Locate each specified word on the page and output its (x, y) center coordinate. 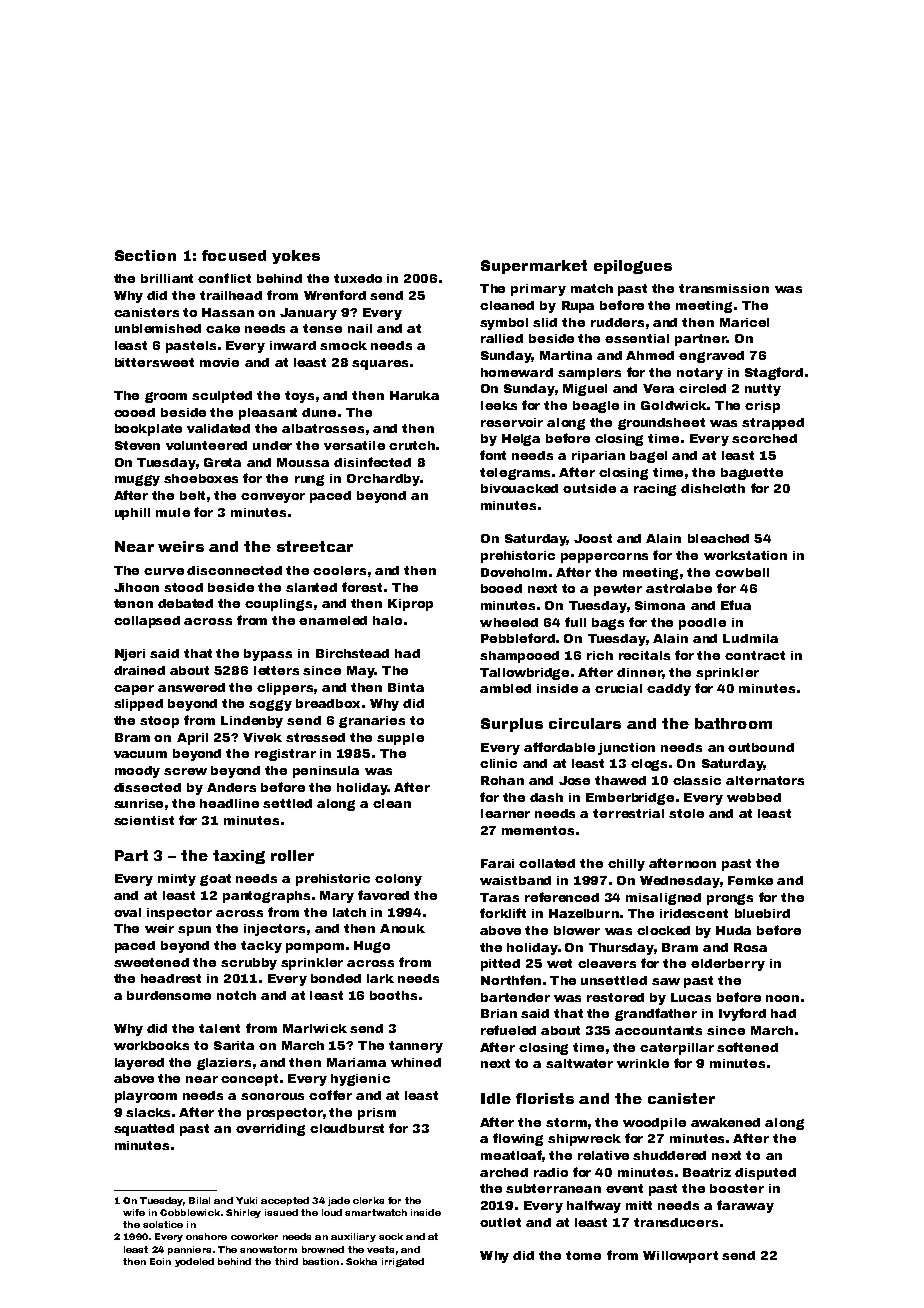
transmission (724, 288)
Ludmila (750, 638)
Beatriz (707, 1172)
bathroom (733, 723)
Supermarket (534, 267)
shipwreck (584, 1140)
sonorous (272, 1096)
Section (145, 255)
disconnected (234, 570)
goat (215, 880)
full (575, 622)
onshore (206, 1236)
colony (398, 880)
